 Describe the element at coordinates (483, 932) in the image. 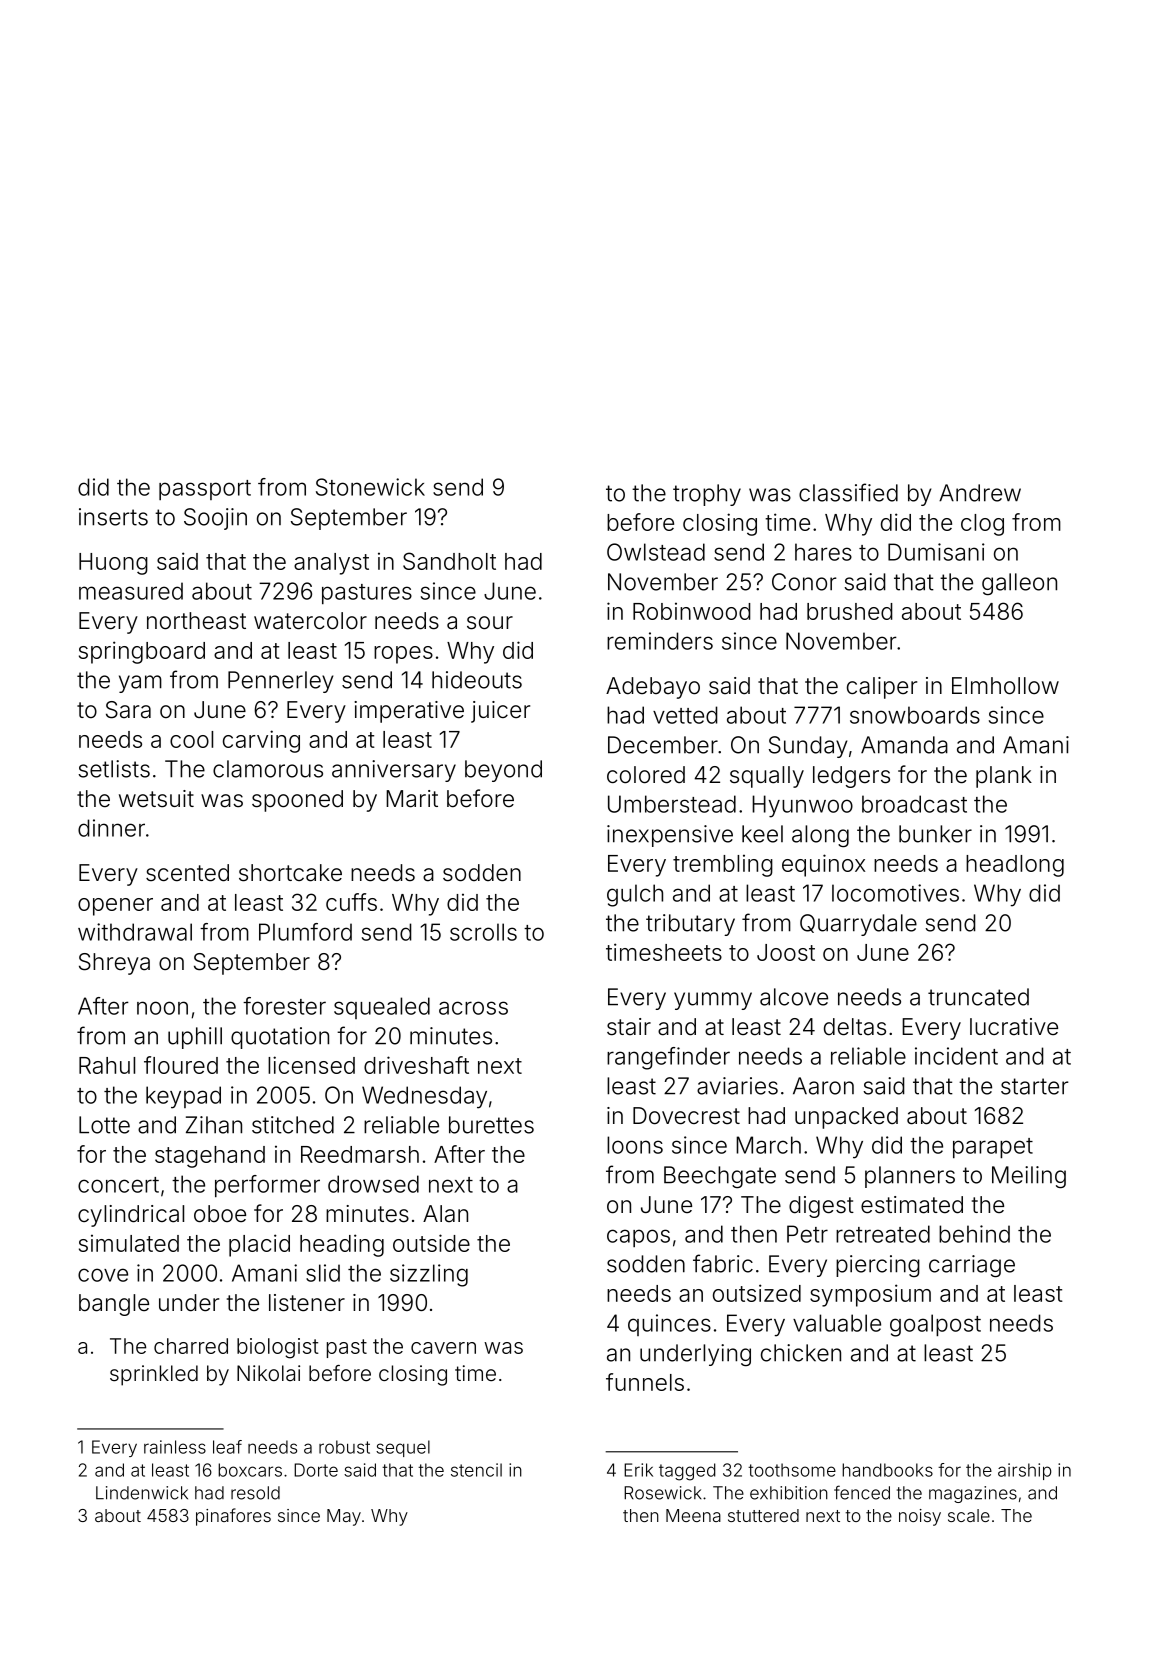

I see `scrolls` at that location.
